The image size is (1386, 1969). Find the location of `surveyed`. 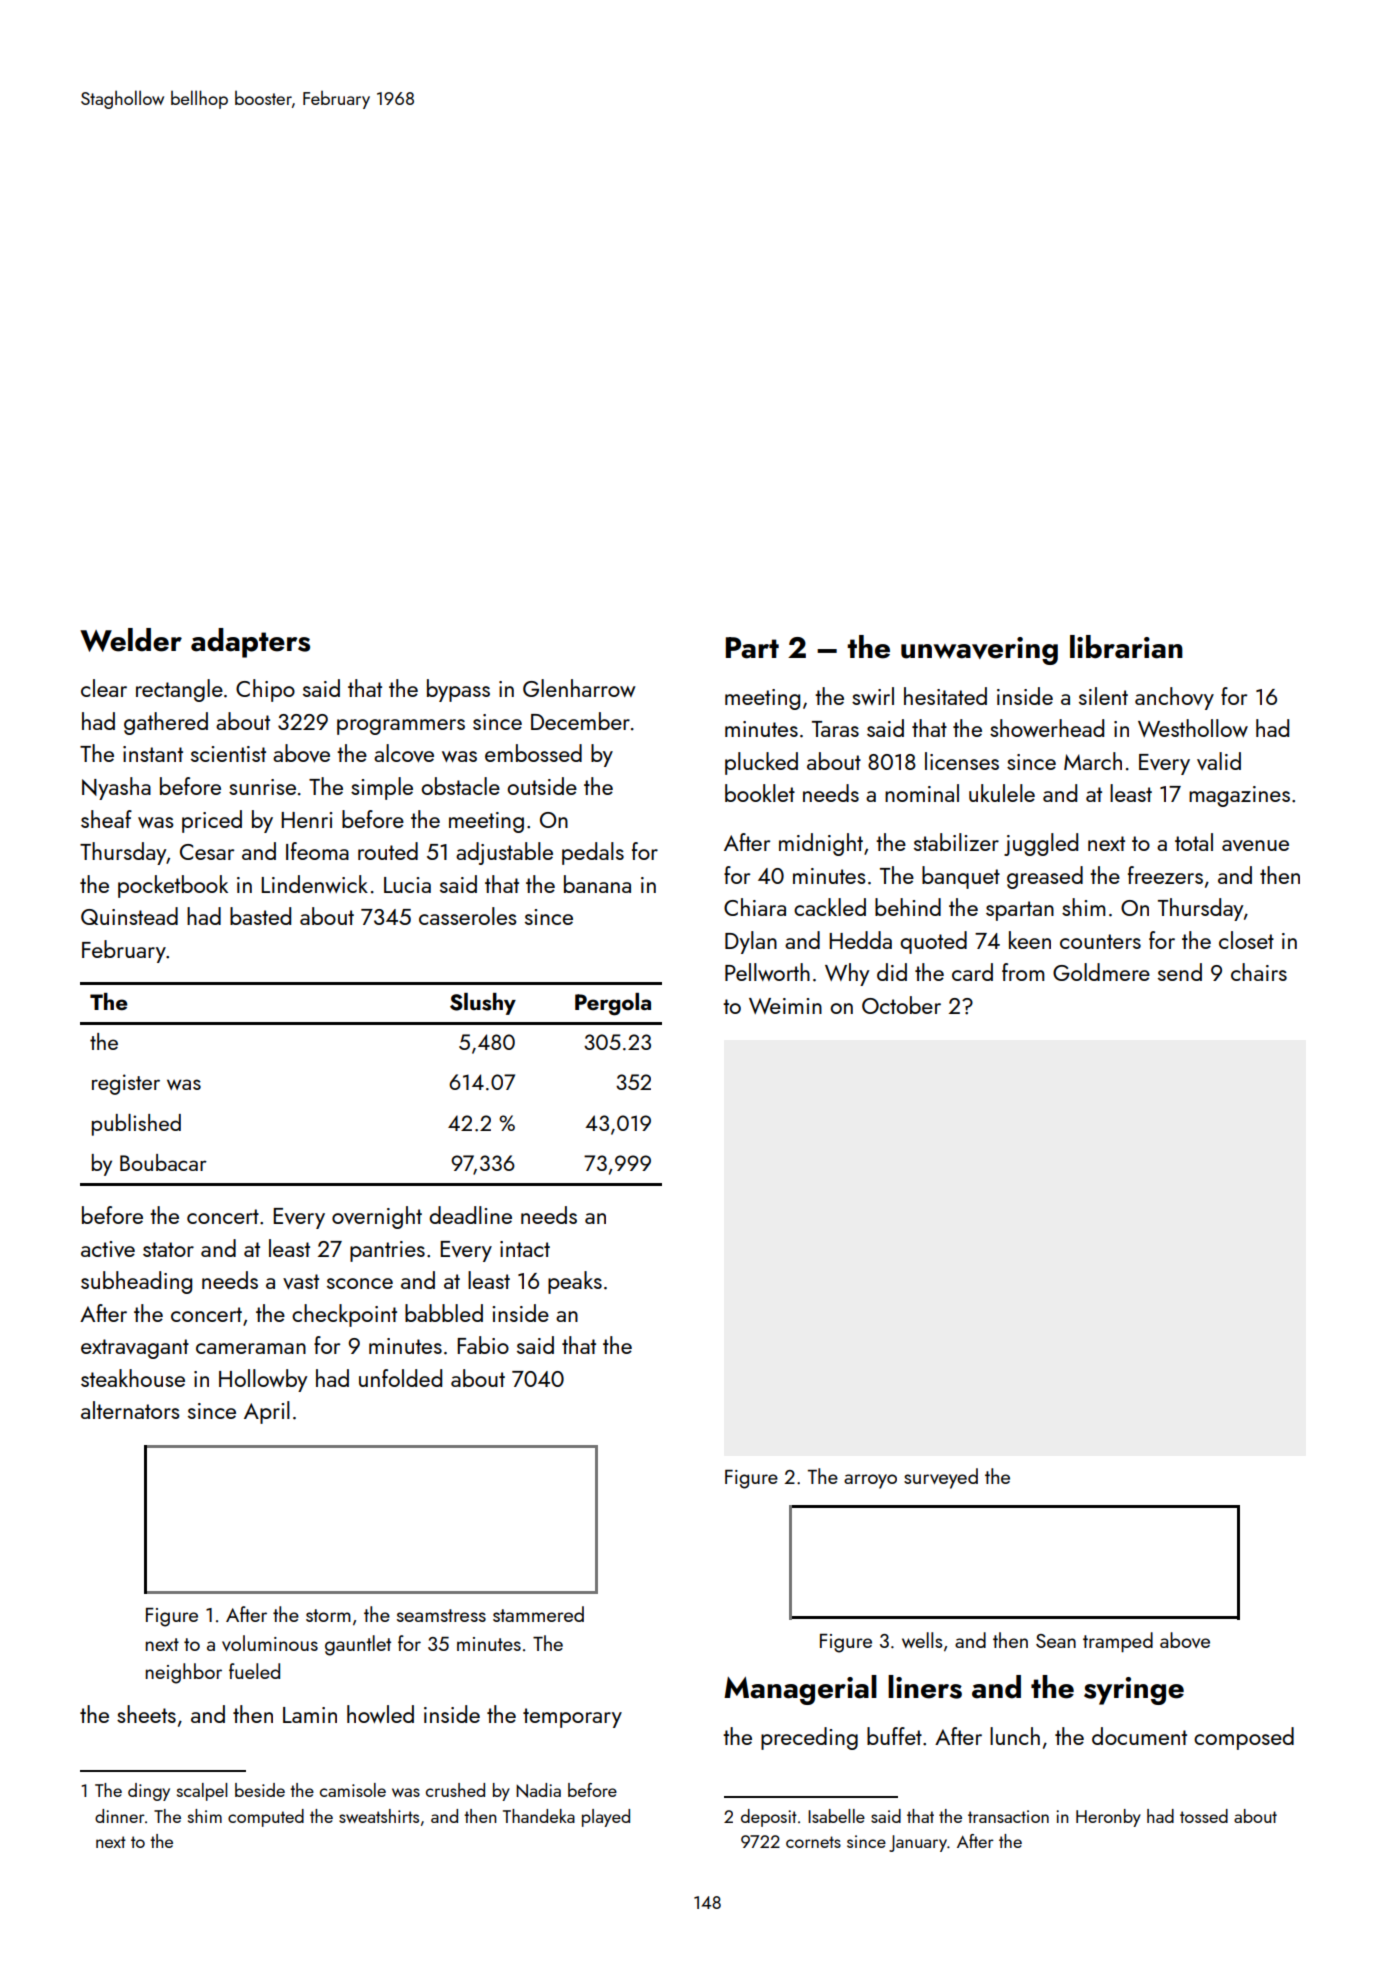

surveyed is located at coordinates (941, 1478).
